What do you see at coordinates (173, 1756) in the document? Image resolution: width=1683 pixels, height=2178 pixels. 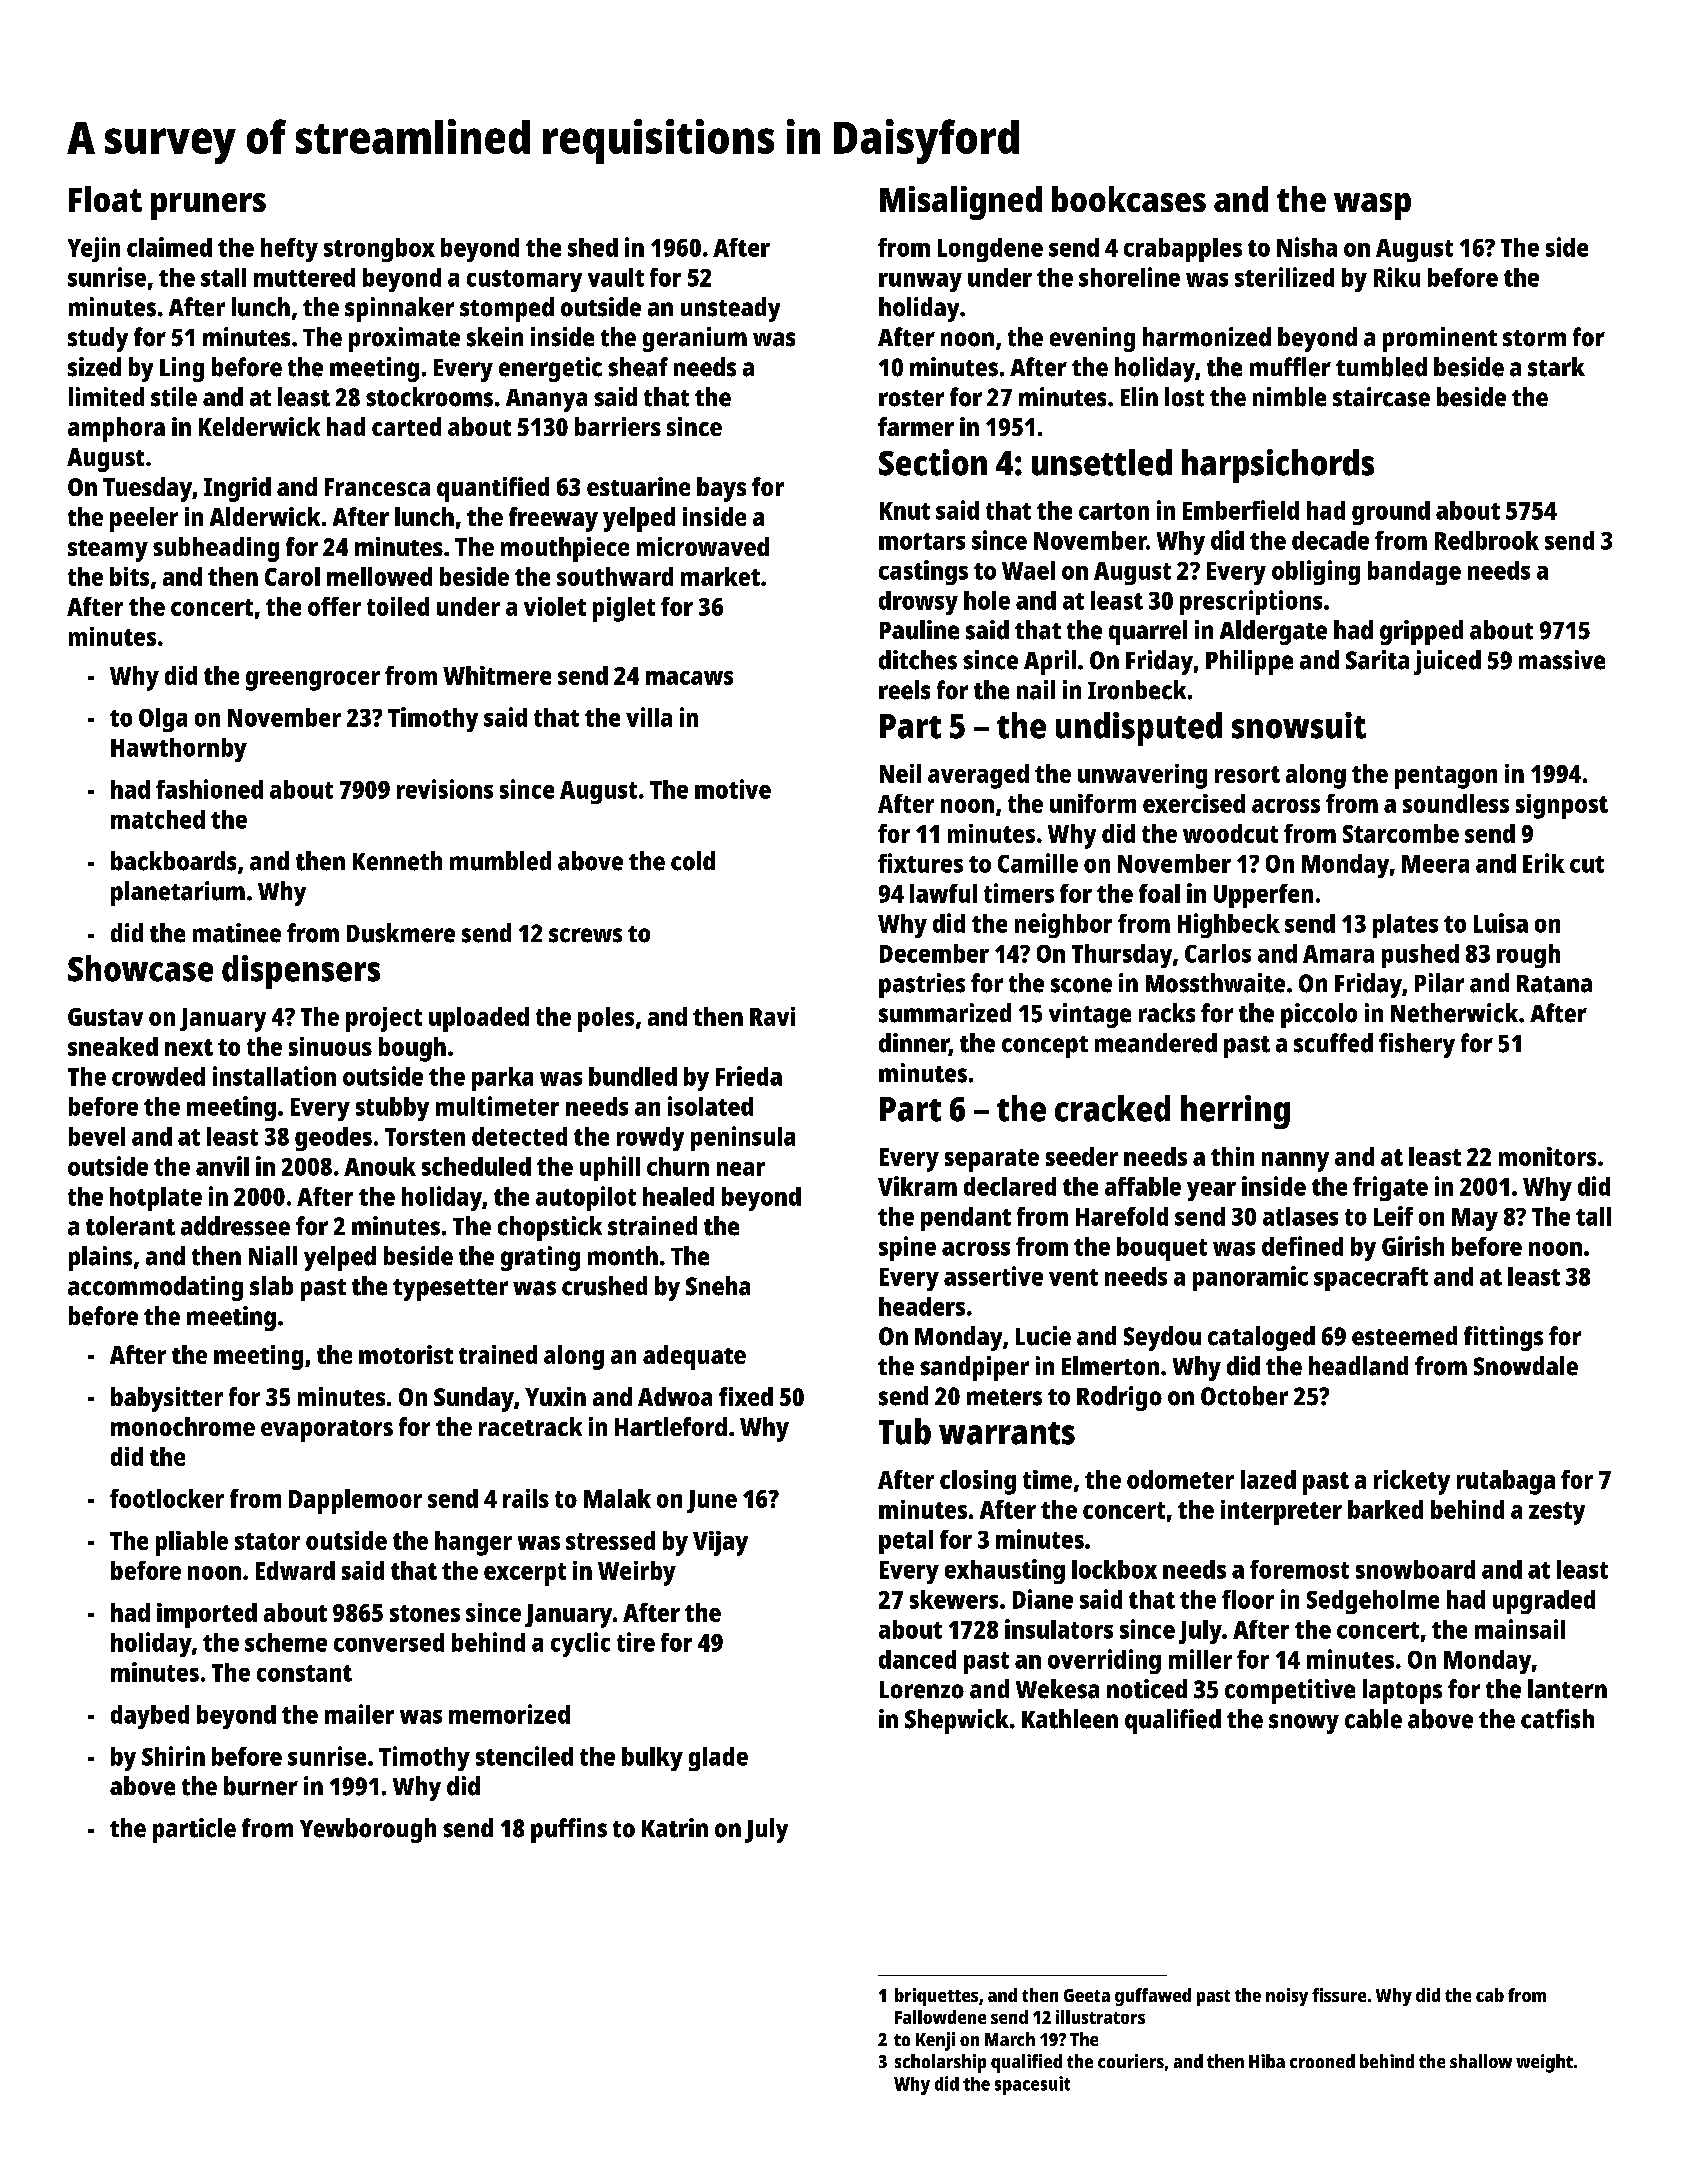 I see `Shirin` at bounding box center [173, 1756].
